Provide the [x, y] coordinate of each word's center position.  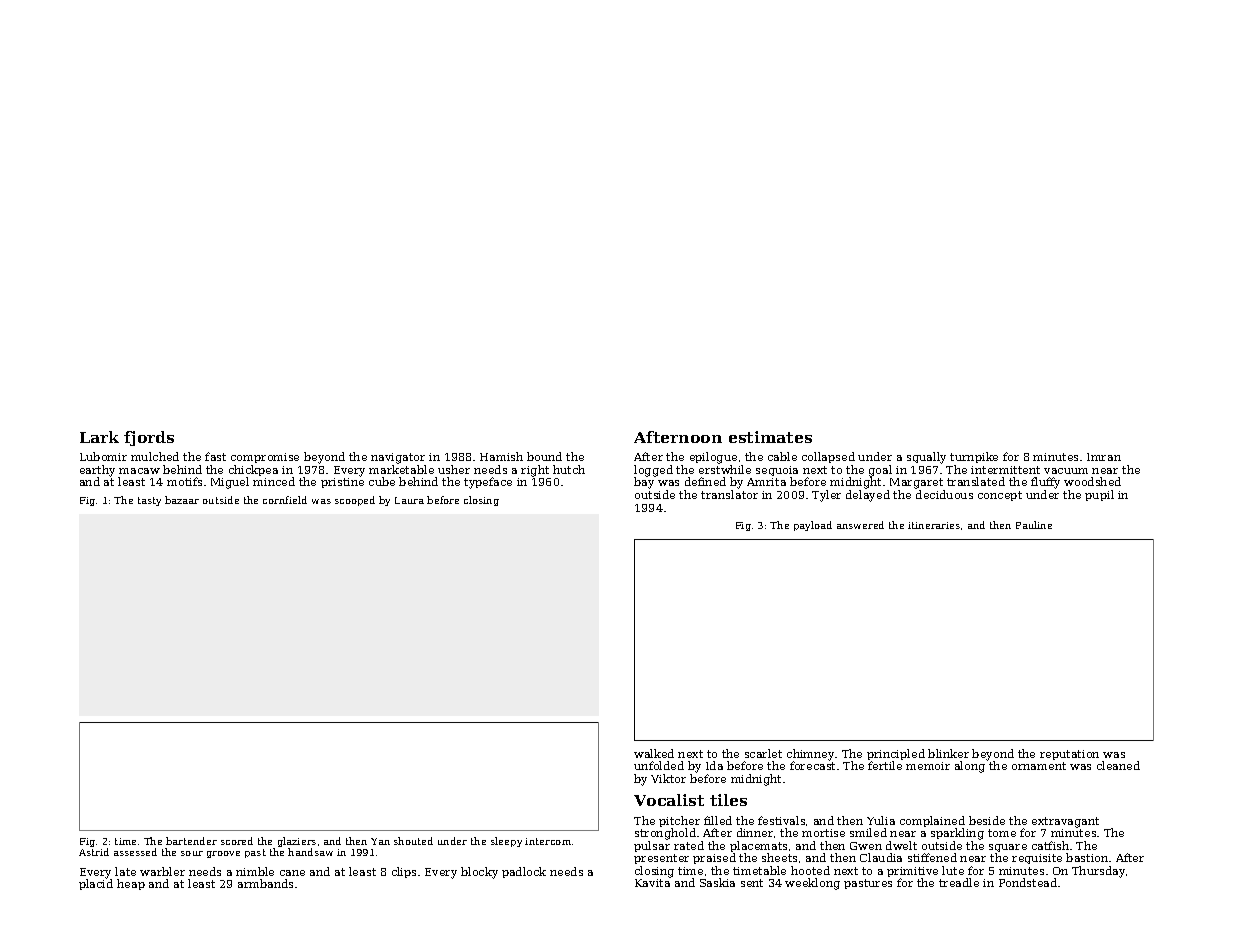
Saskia [717, 882]
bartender [191, 841]
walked [654, 753]
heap [131, 884]
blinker [948, 753]
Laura [409, 500]
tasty [149, 501]
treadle [959, 882]
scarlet [763, 753]
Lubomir [103, 456]
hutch [569, 469]
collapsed [828, 457]
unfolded [659, 765]
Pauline [1034, 525]
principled [896, 754]
